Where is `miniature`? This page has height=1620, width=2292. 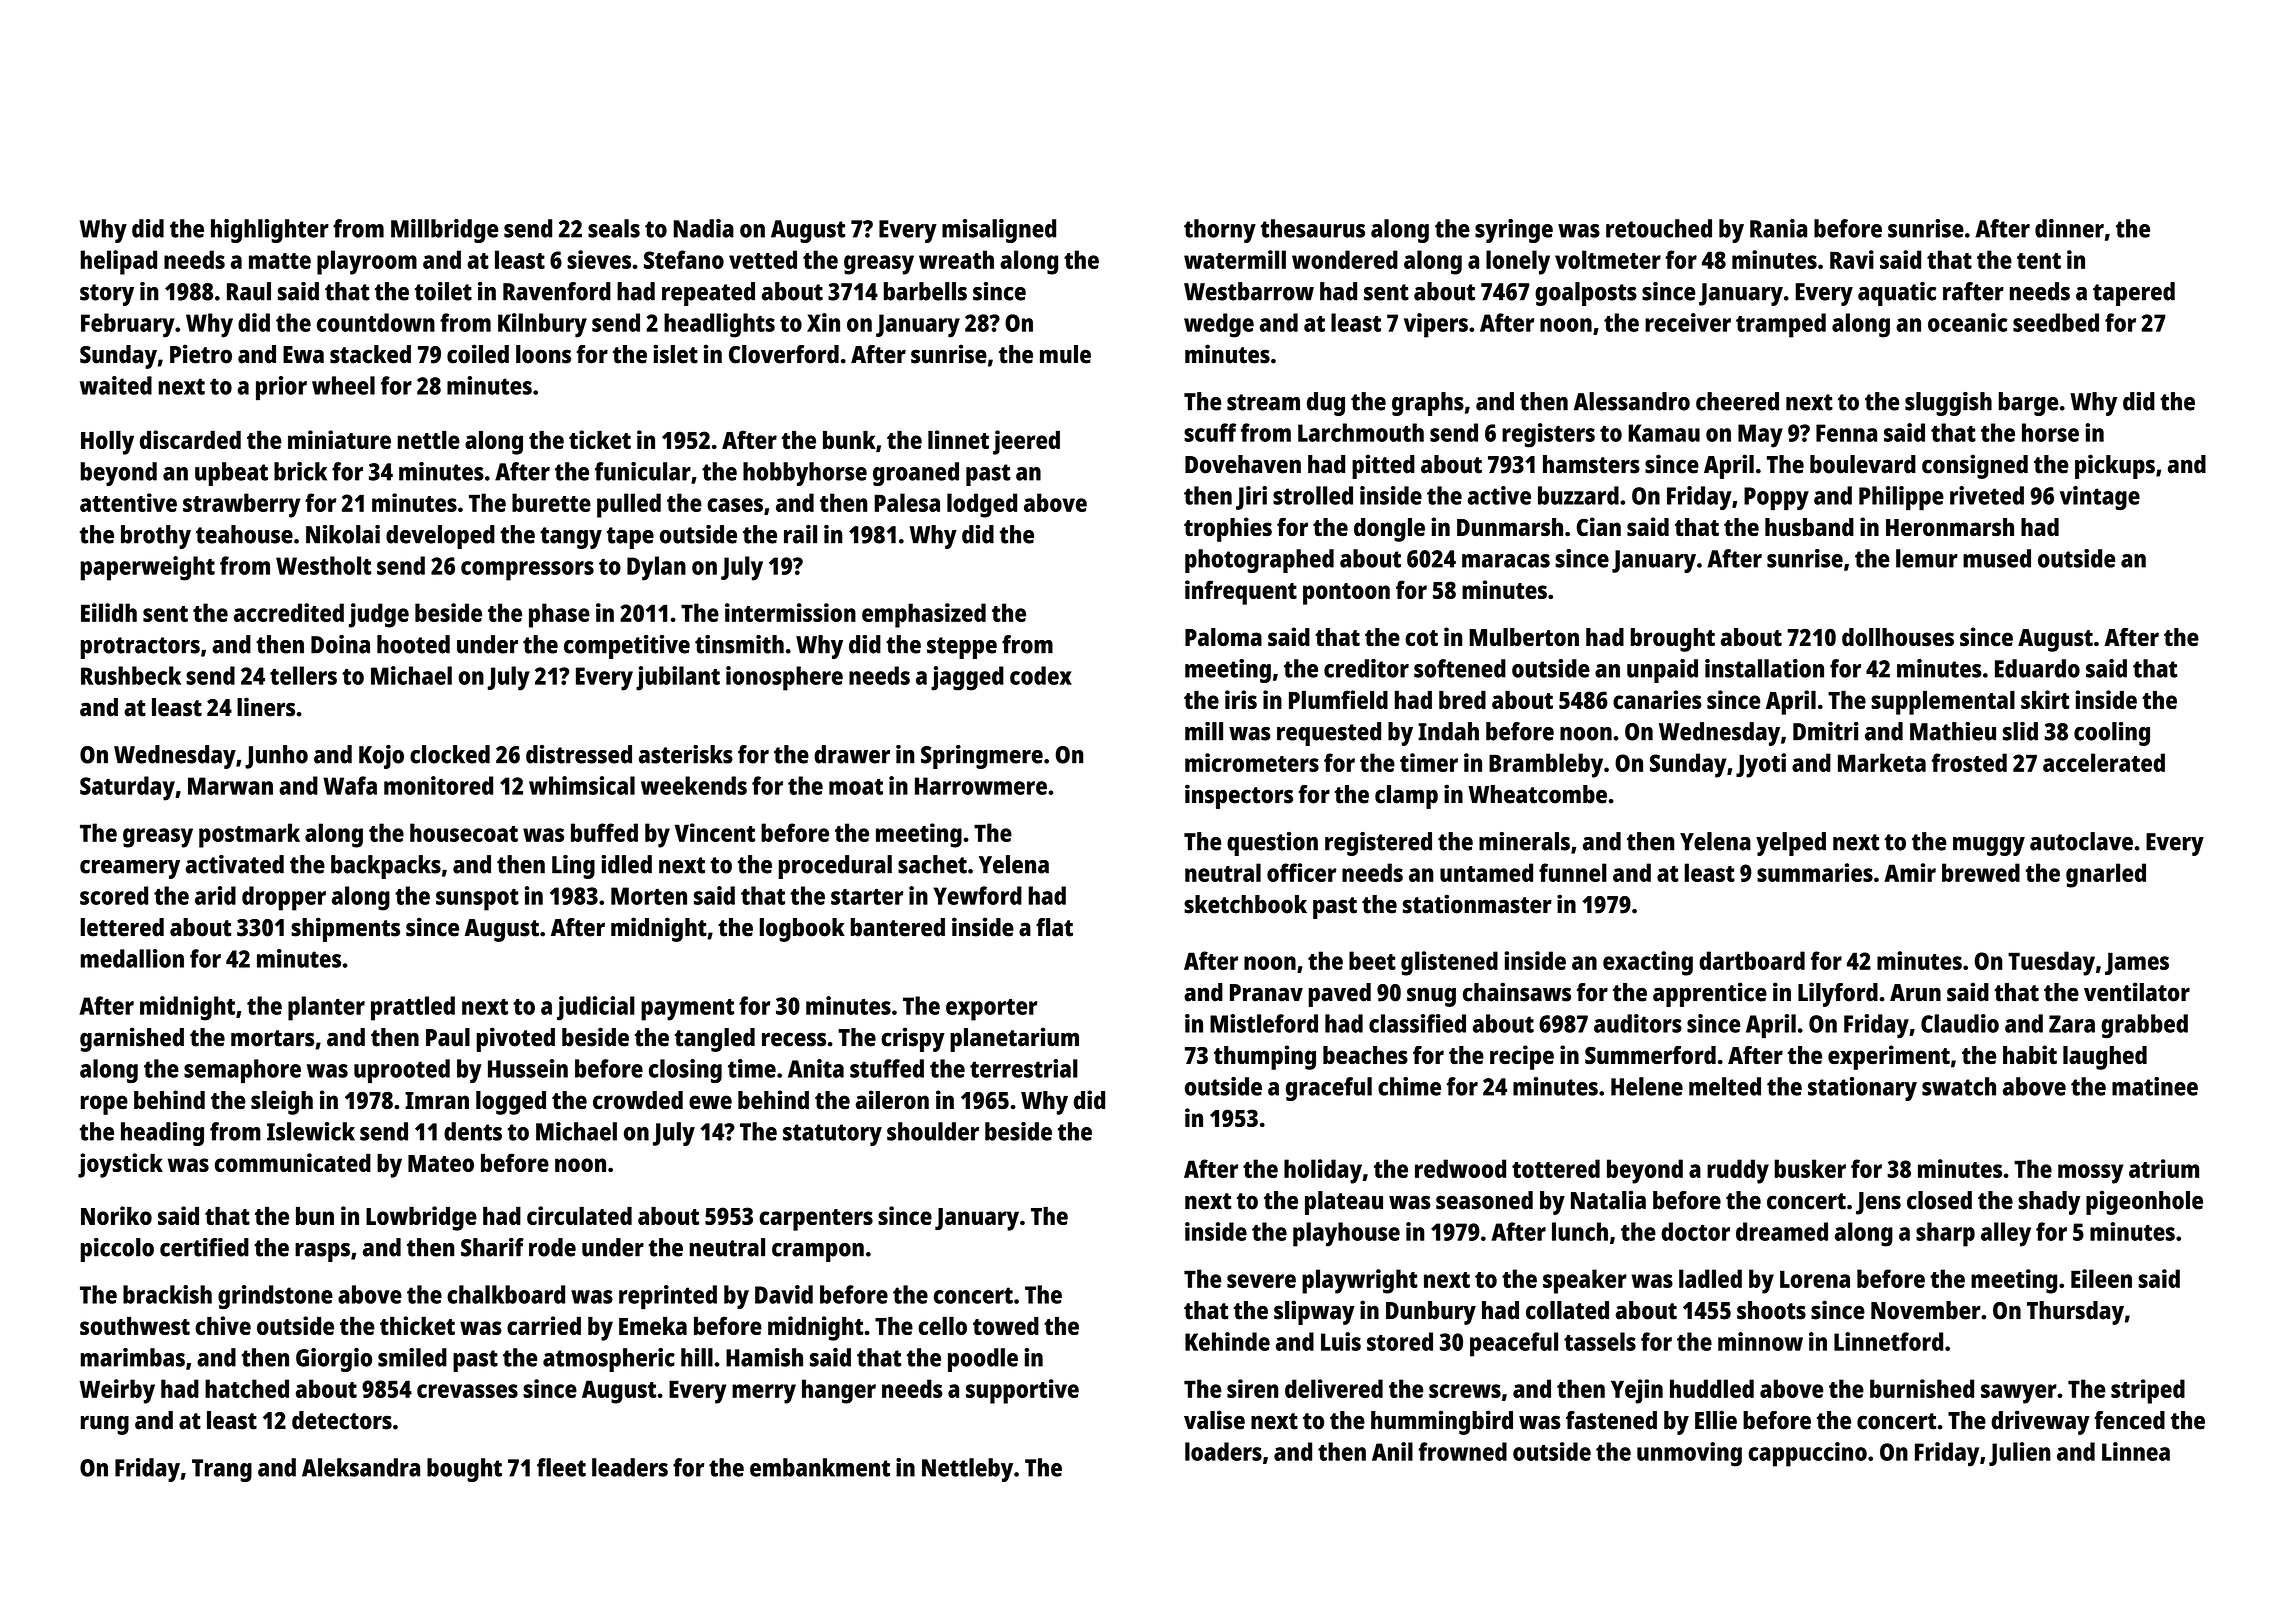 miniature is located at coordinates (339, 439).
